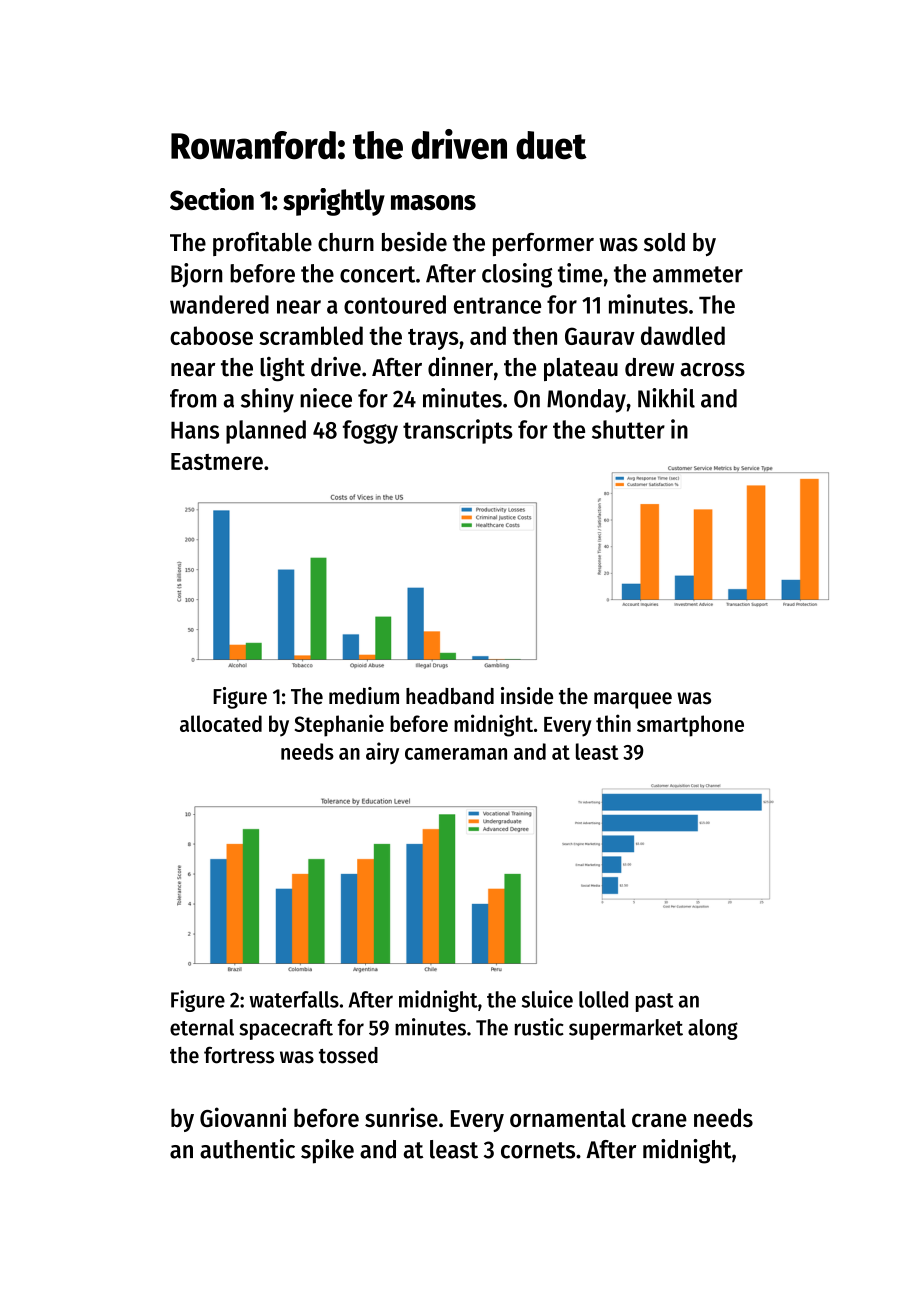 Image resolution: width=924 pixels, height=1311 pixels. I want to click on past, so click(655, 1002).
